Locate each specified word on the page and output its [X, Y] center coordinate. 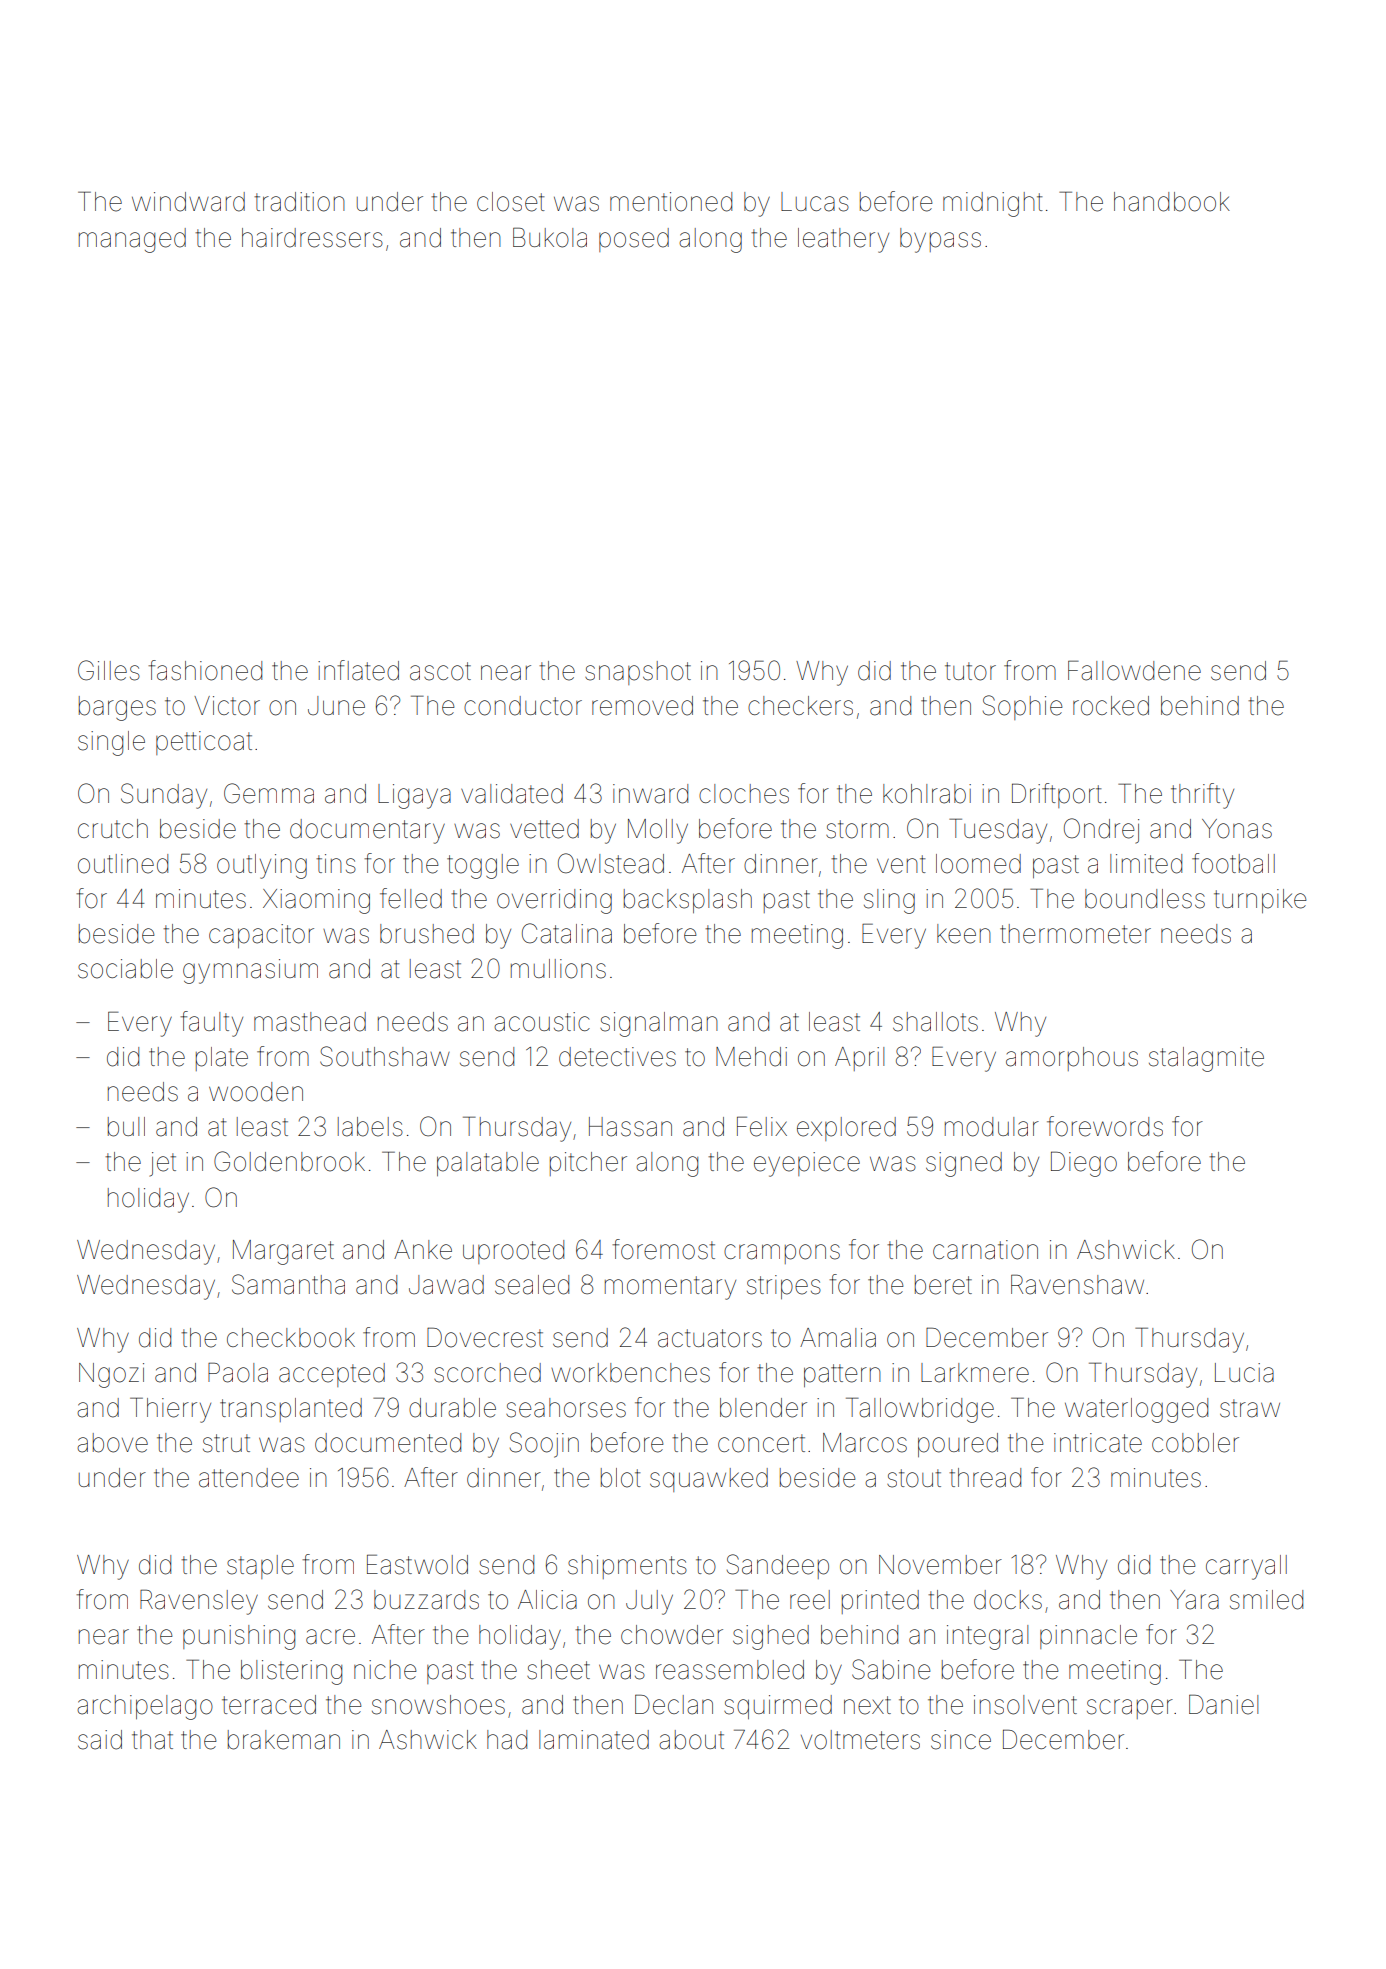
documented [388, 1443]
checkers [800, 706]
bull [126, 1127]
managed [132, 240]
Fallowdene [1134, 671]
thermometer [1075, 934]
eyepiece [807, 1164]
